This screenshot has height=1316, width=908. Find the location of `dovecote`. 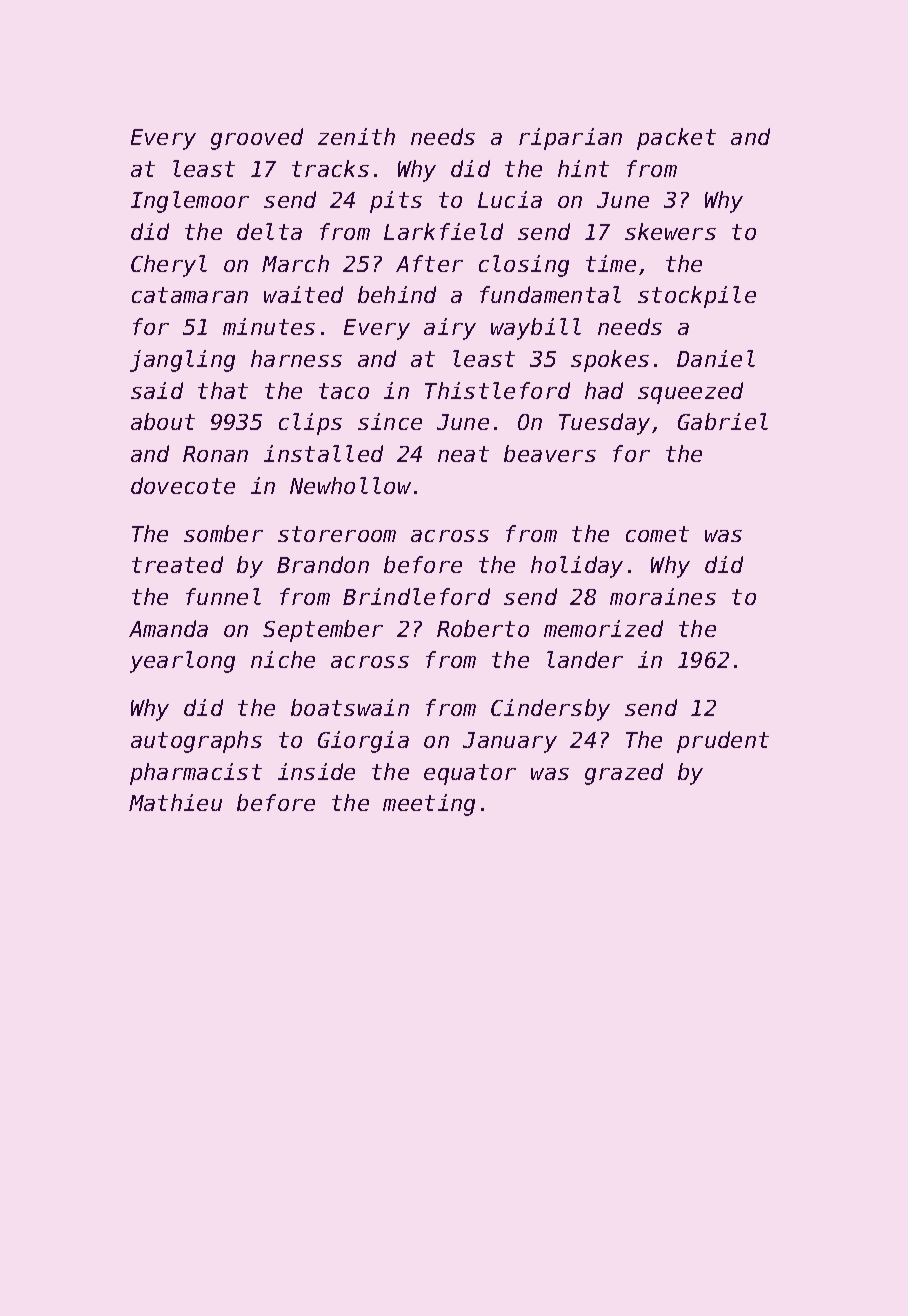

dovecote is located at coordinates (183, 485).
